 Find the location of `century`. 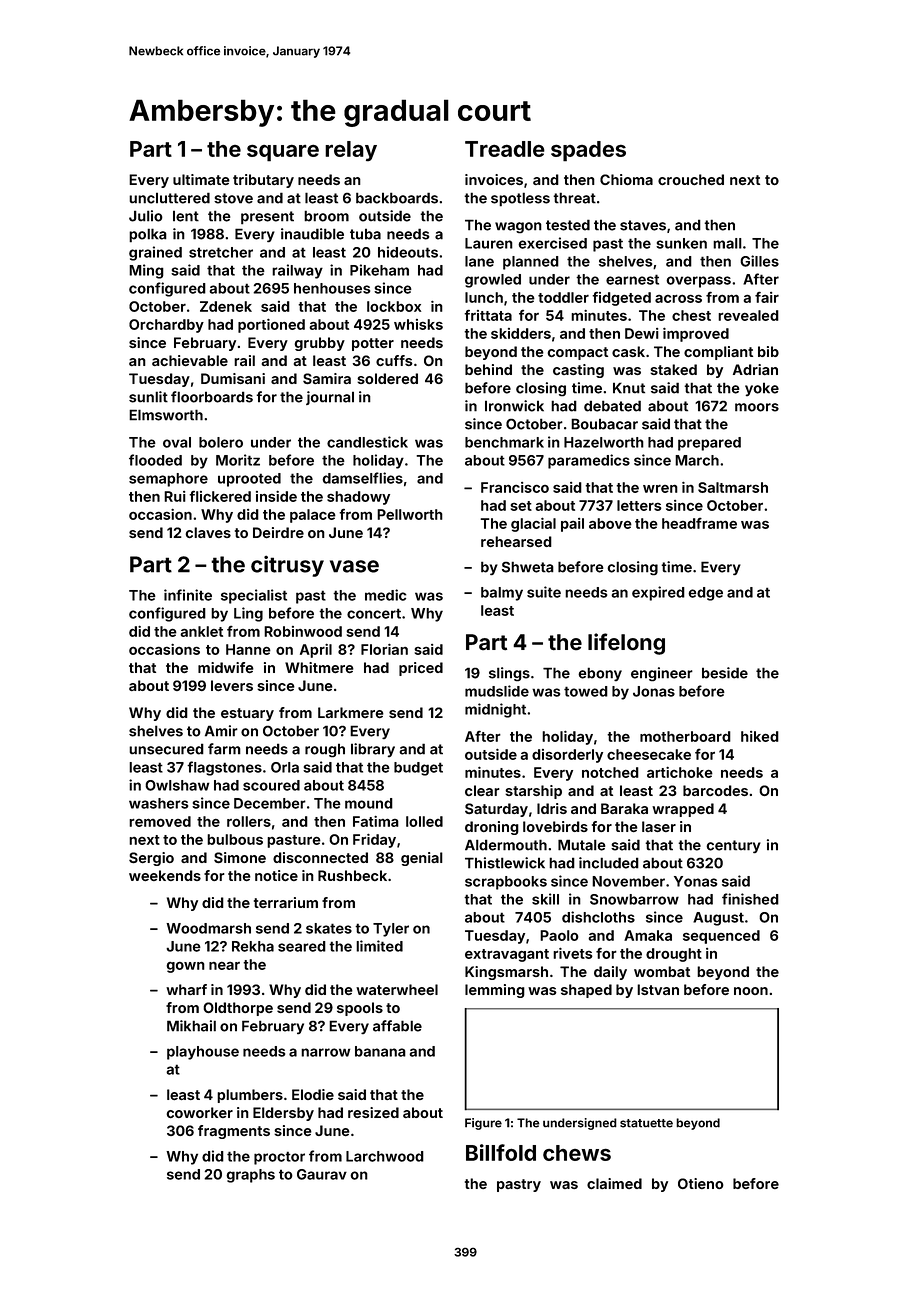

century is located at coordinates (733, 846).
